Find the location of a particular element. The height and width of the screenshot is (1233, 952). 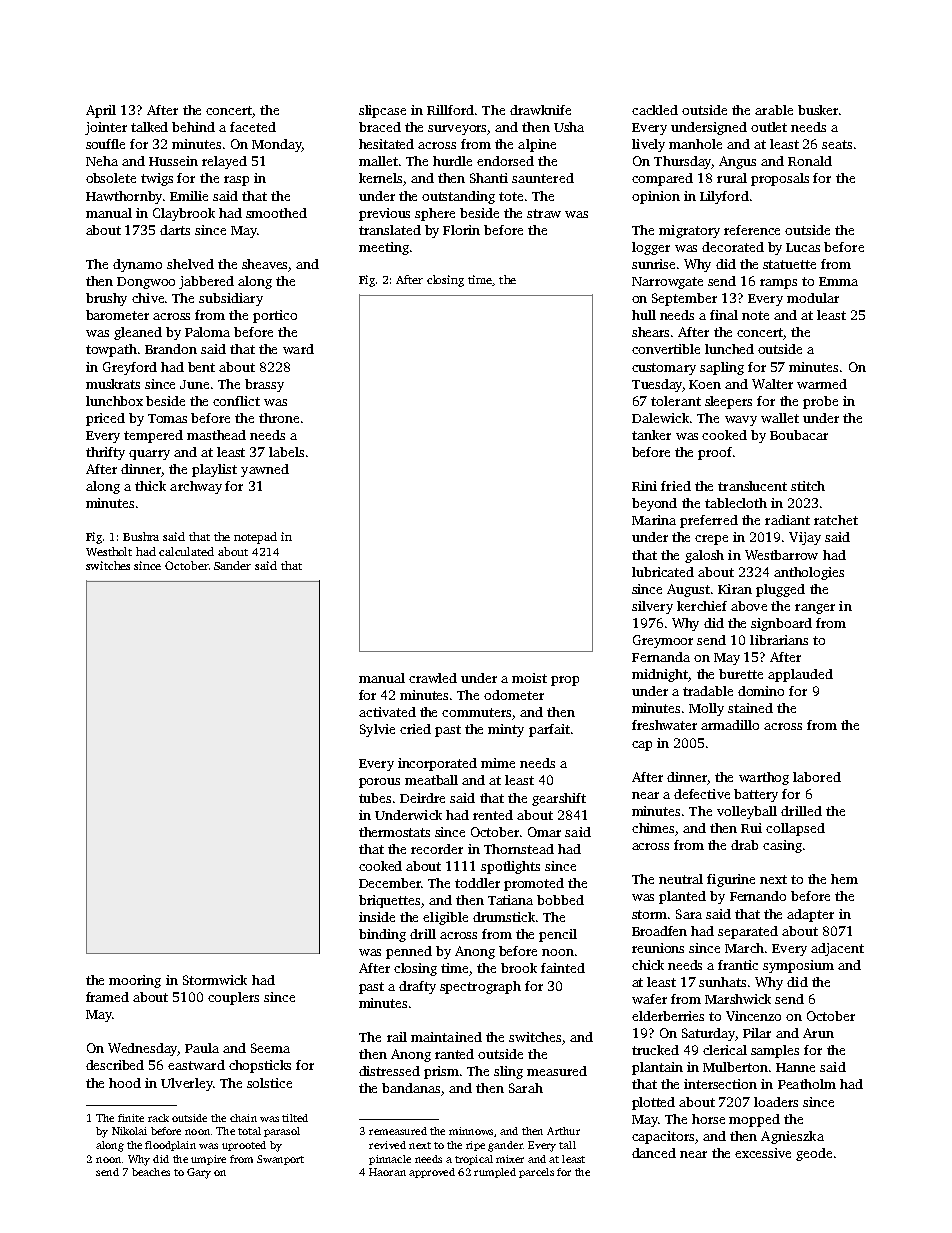

brassy is located at coordinates (264, 385).
